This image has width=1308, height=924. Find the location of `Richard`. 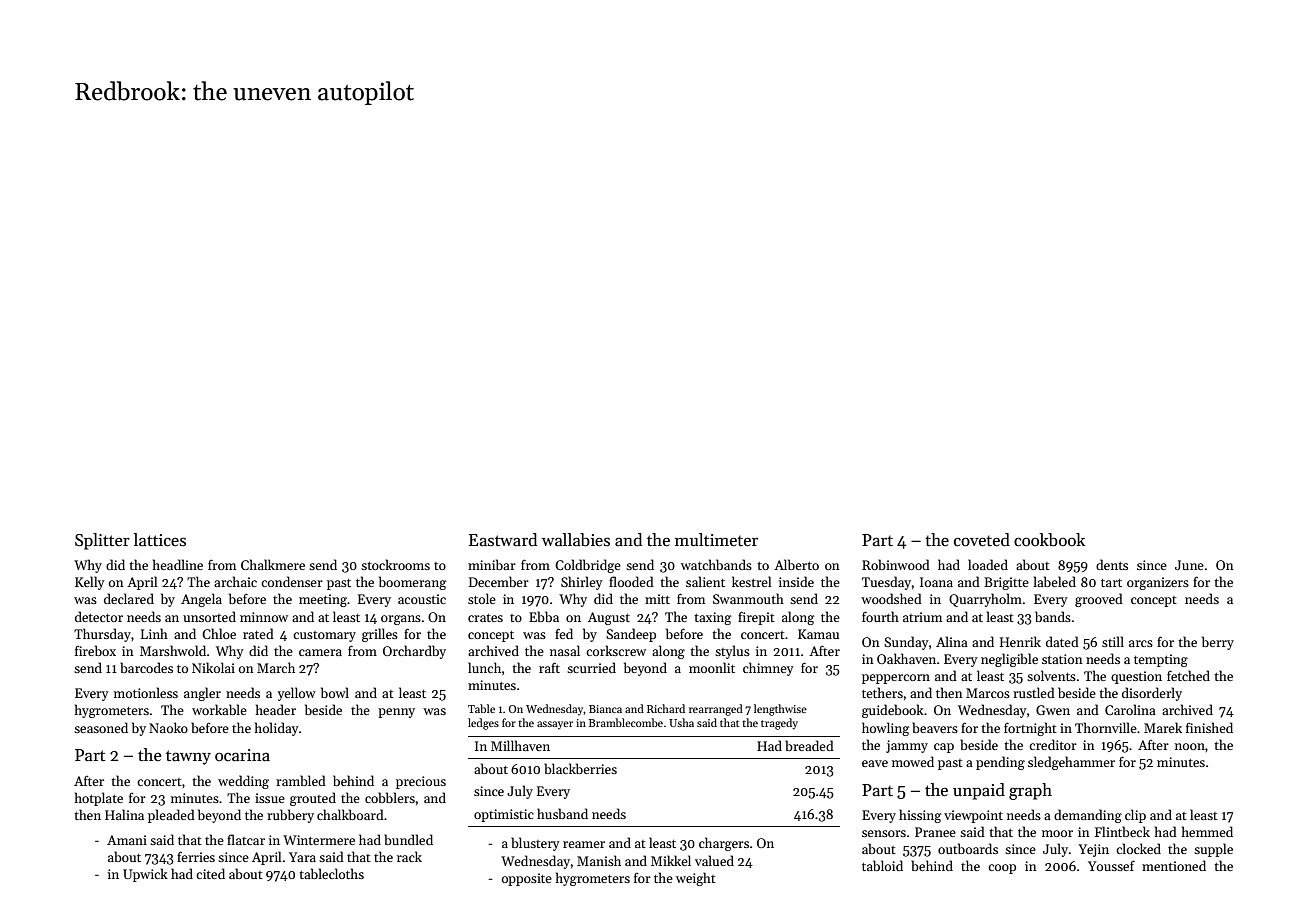

Richard is located at coordinates (666, 708).
